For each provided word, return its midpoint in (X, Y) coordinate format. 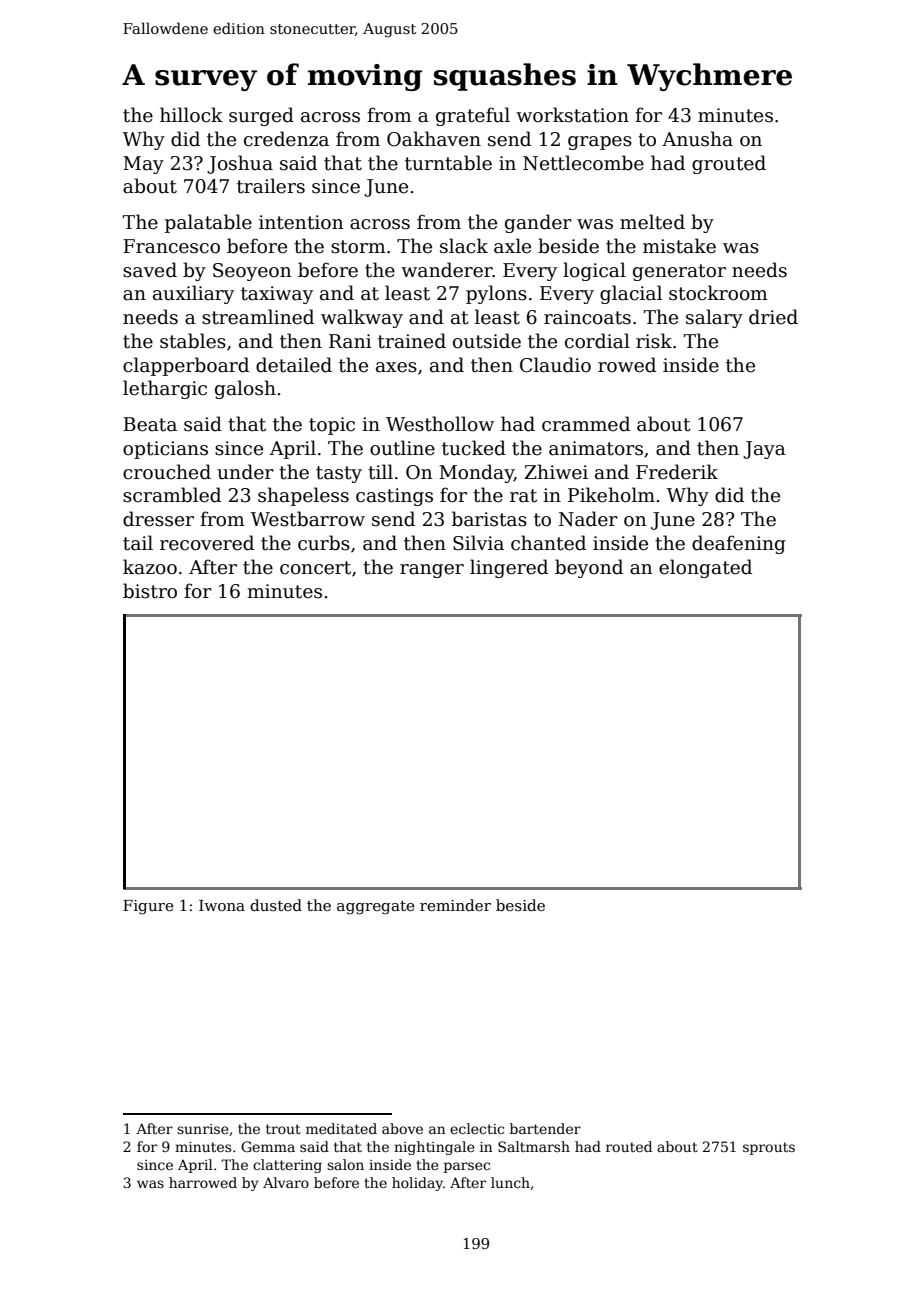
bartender (545, 1128)
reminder (455, 905)
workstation (572, 115)
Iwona (222, 905)
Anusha (697, 139)
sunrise (203, 1129)
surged (261, 116)
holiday (417, 1184)
